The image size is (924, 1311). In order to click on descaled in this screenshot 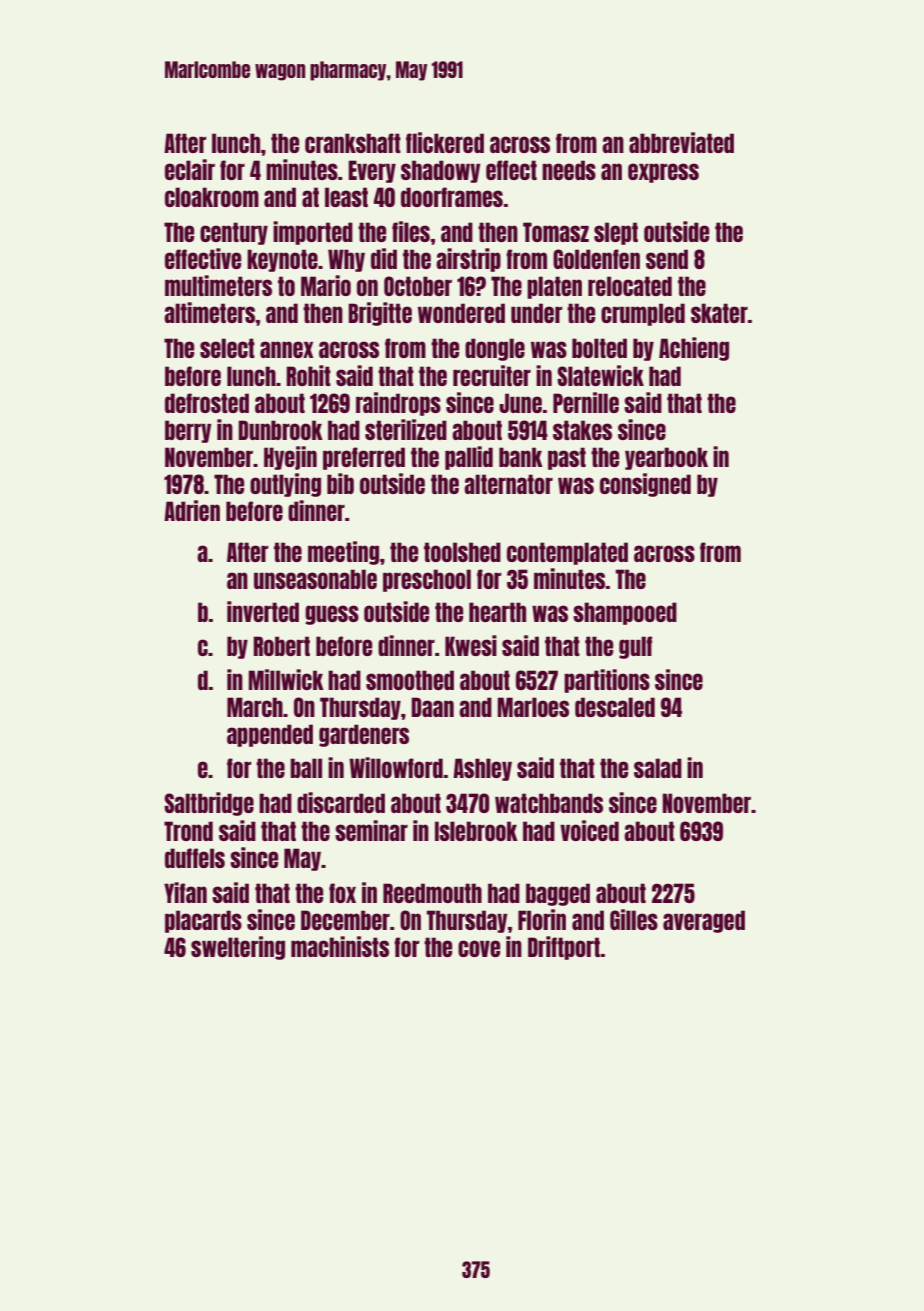, I will do `click(615, 707)`.
